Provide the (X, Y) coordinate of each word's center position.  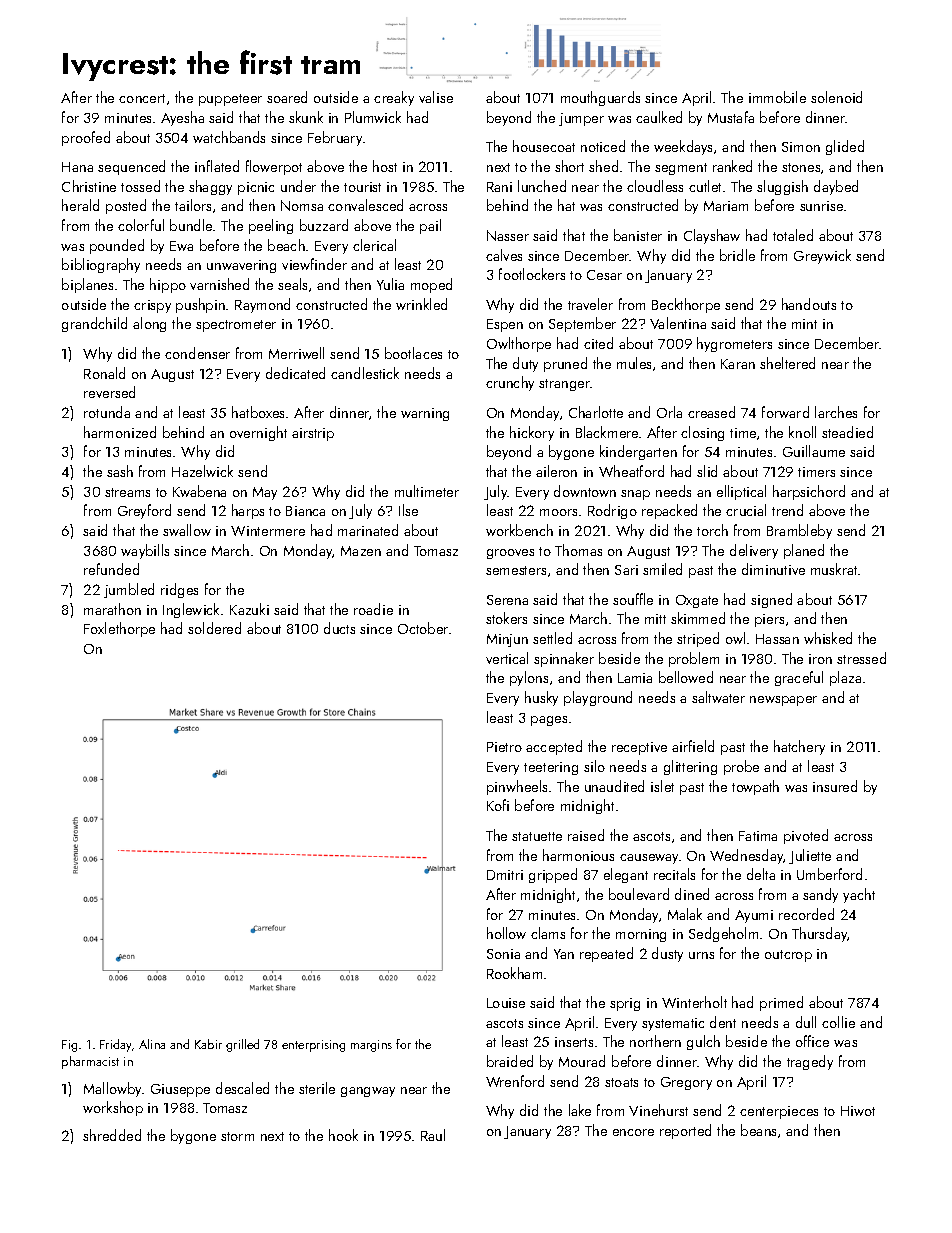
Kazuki (249, 609)
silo (594, 766)
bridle (737, 255)
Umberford (829, 874)
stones (801, 167)
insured (835, 786)
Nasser (508, 235)
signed (771, 600)
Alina (152, 1044)
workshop (113, 1108)
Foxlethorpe (119, 629)
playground (598, 698)
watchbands (229, 137)
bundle (191, 225)
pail (430, 226)
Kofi (498, 805)
